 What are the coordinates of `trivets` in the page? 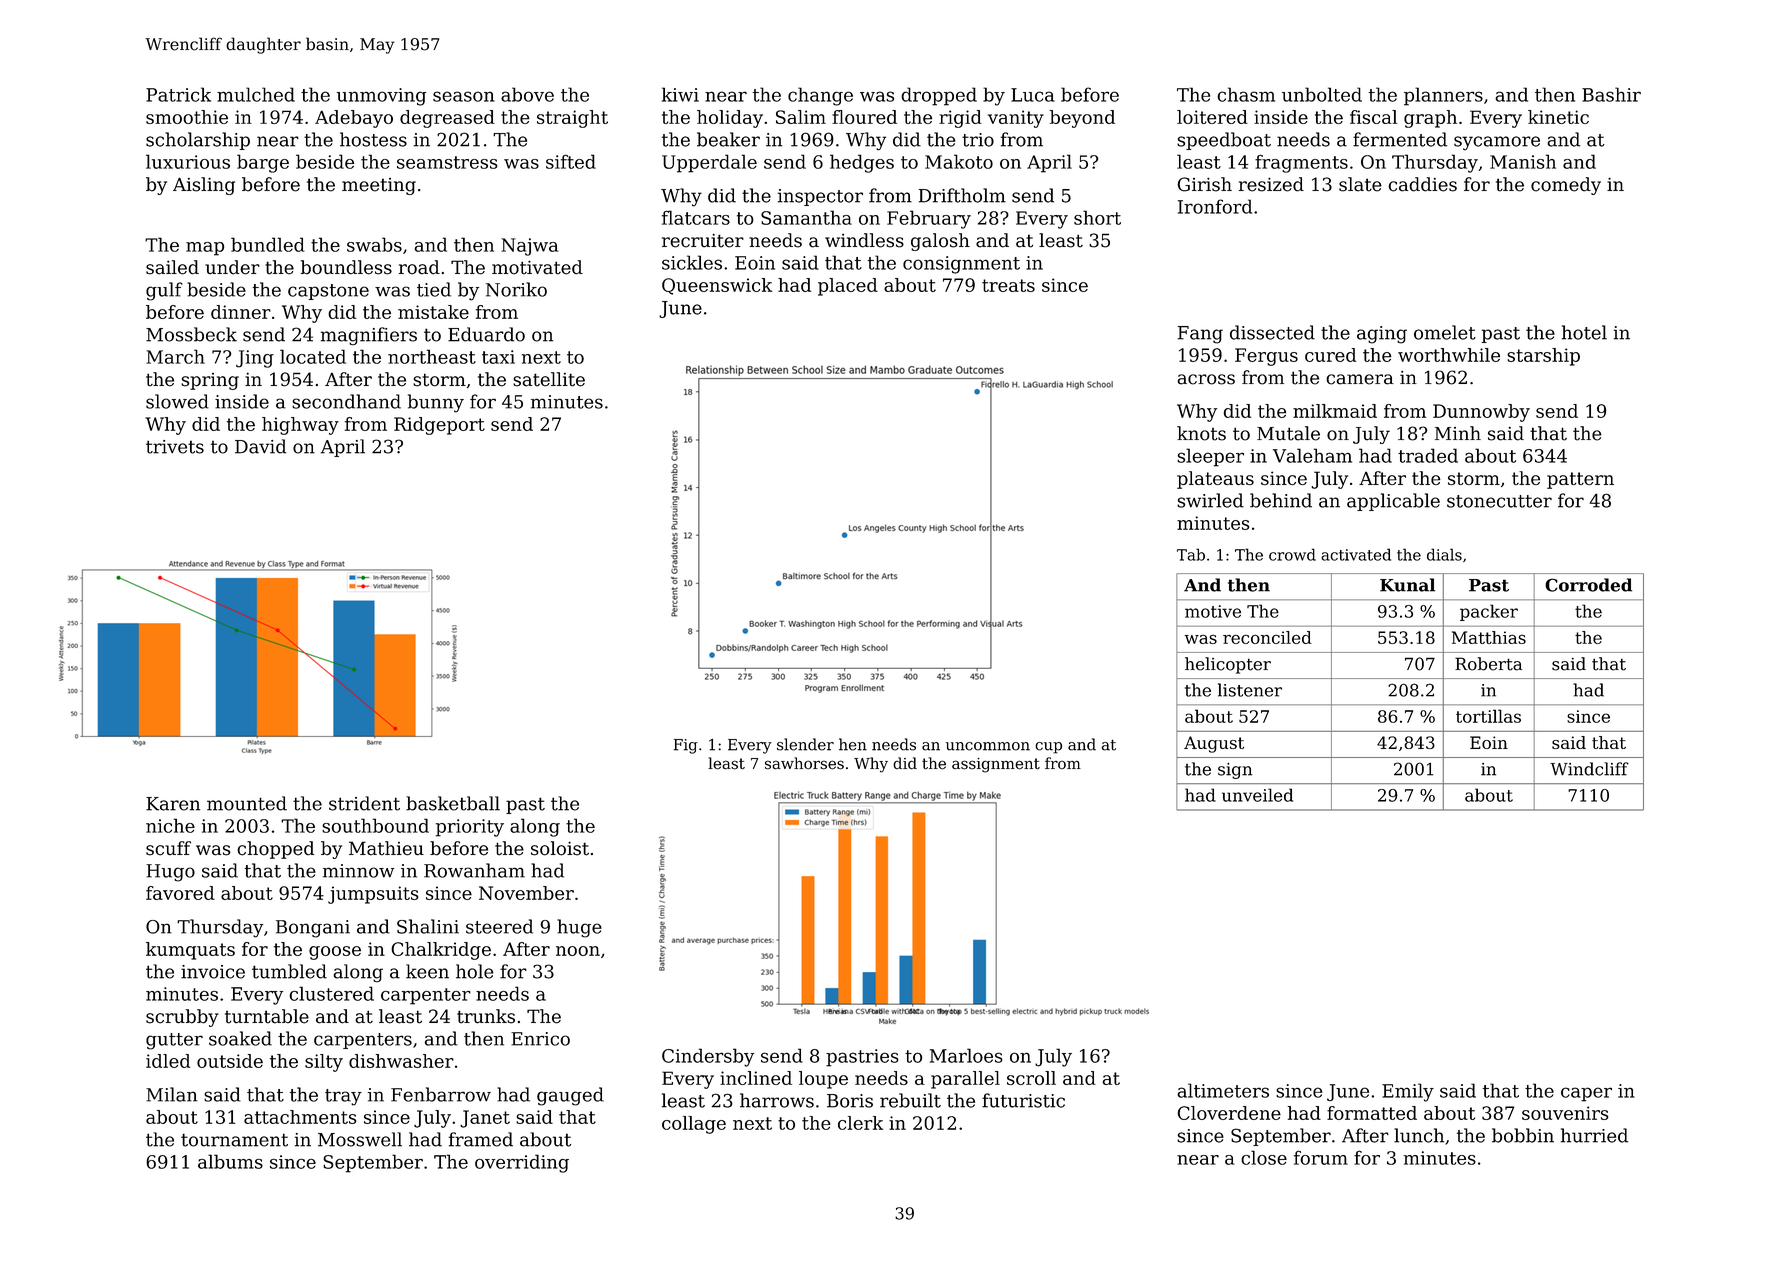 It's located at (175, 447).
